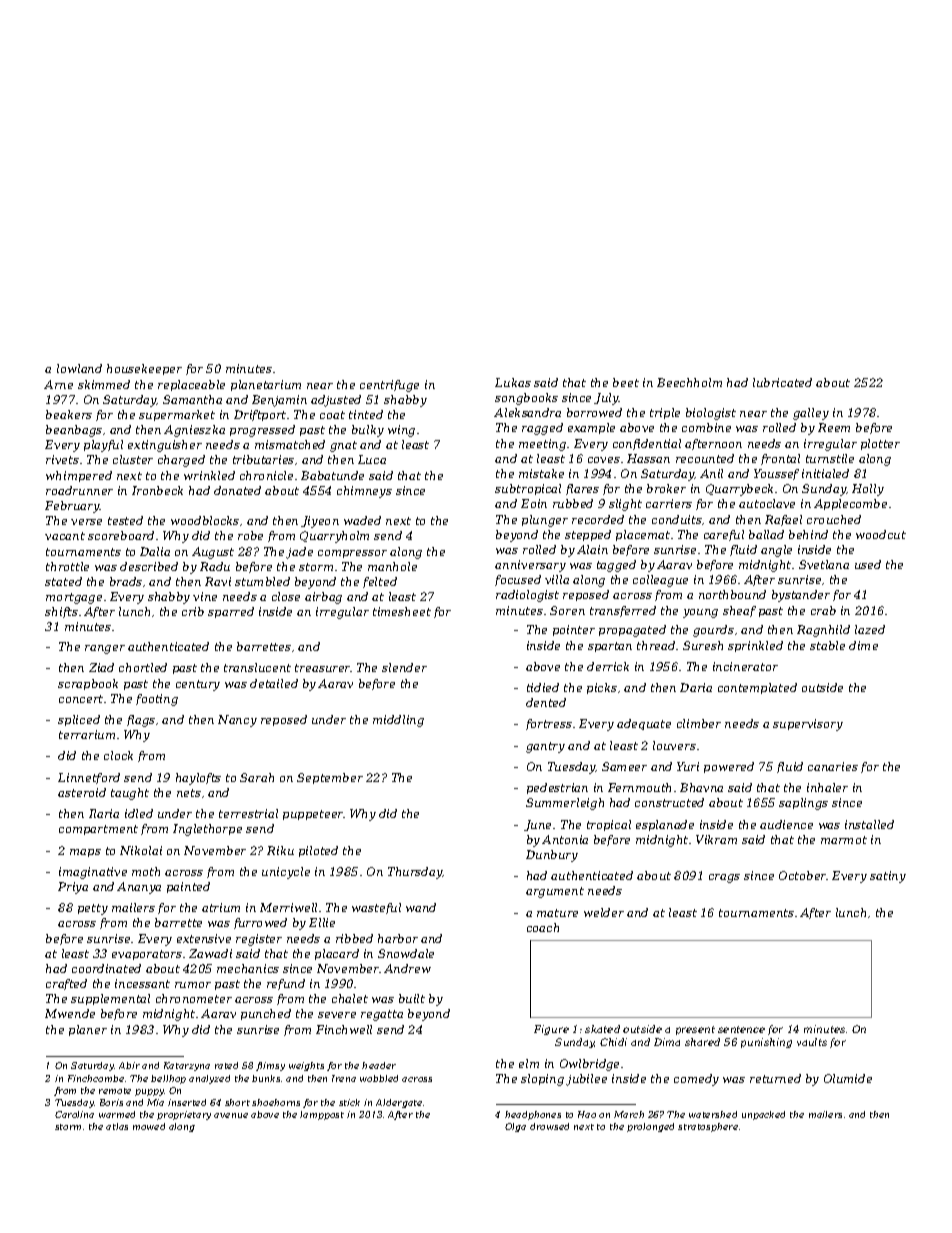 This screenshot has width=952, height=1233. Describe the element at coordinates (626, 382) in the screenshot. I see `beet` at that location.
